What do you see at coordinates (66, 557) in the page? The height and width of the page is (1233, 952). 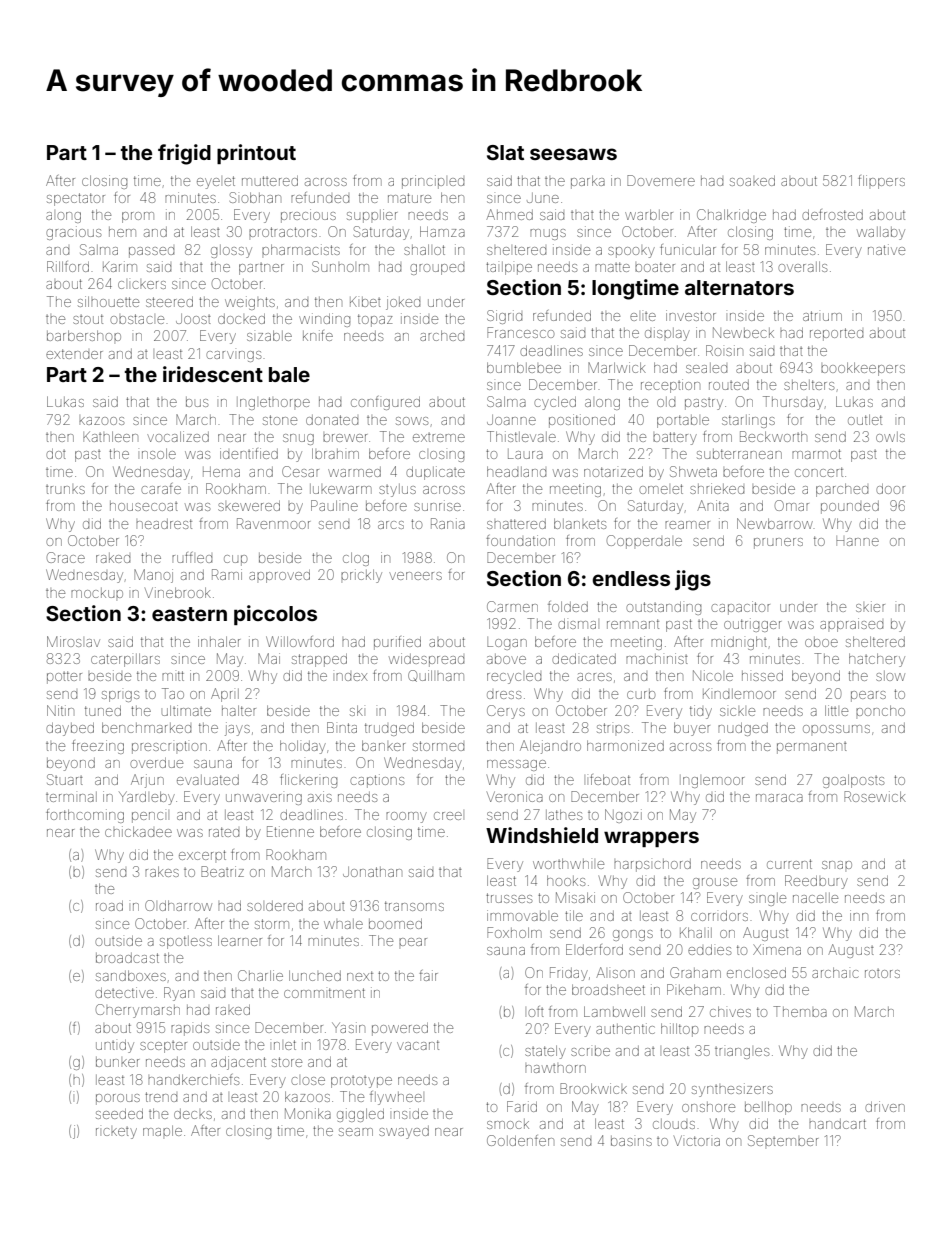 I see `Grace` at bounding box center [66, 557].
